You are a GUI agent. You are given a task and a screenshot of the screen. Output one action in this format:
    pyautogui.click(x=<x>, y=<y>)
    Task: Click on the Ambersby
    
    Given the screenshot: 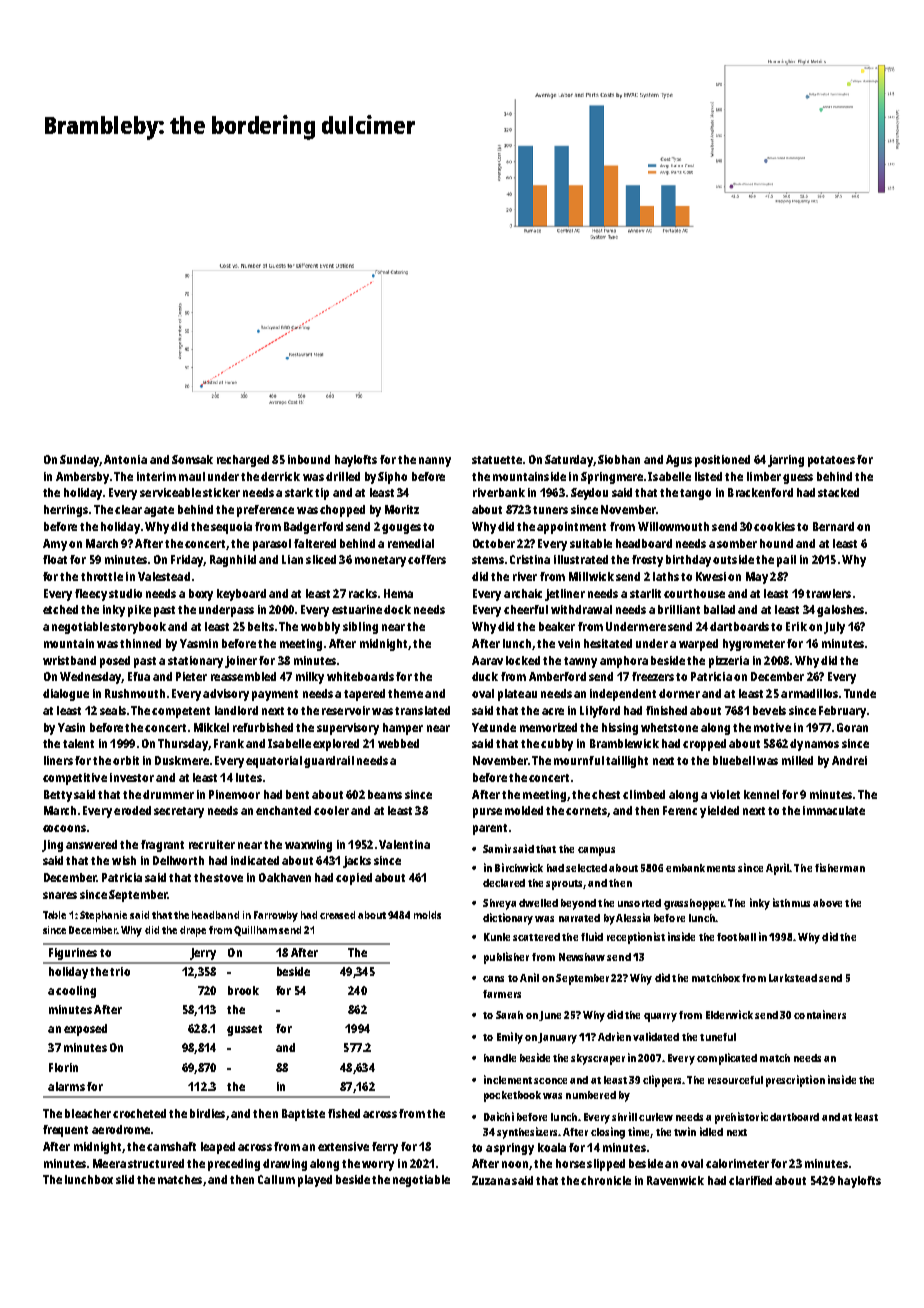 What is the action you would take?
    pyautogui.click(x=82, y=478)
